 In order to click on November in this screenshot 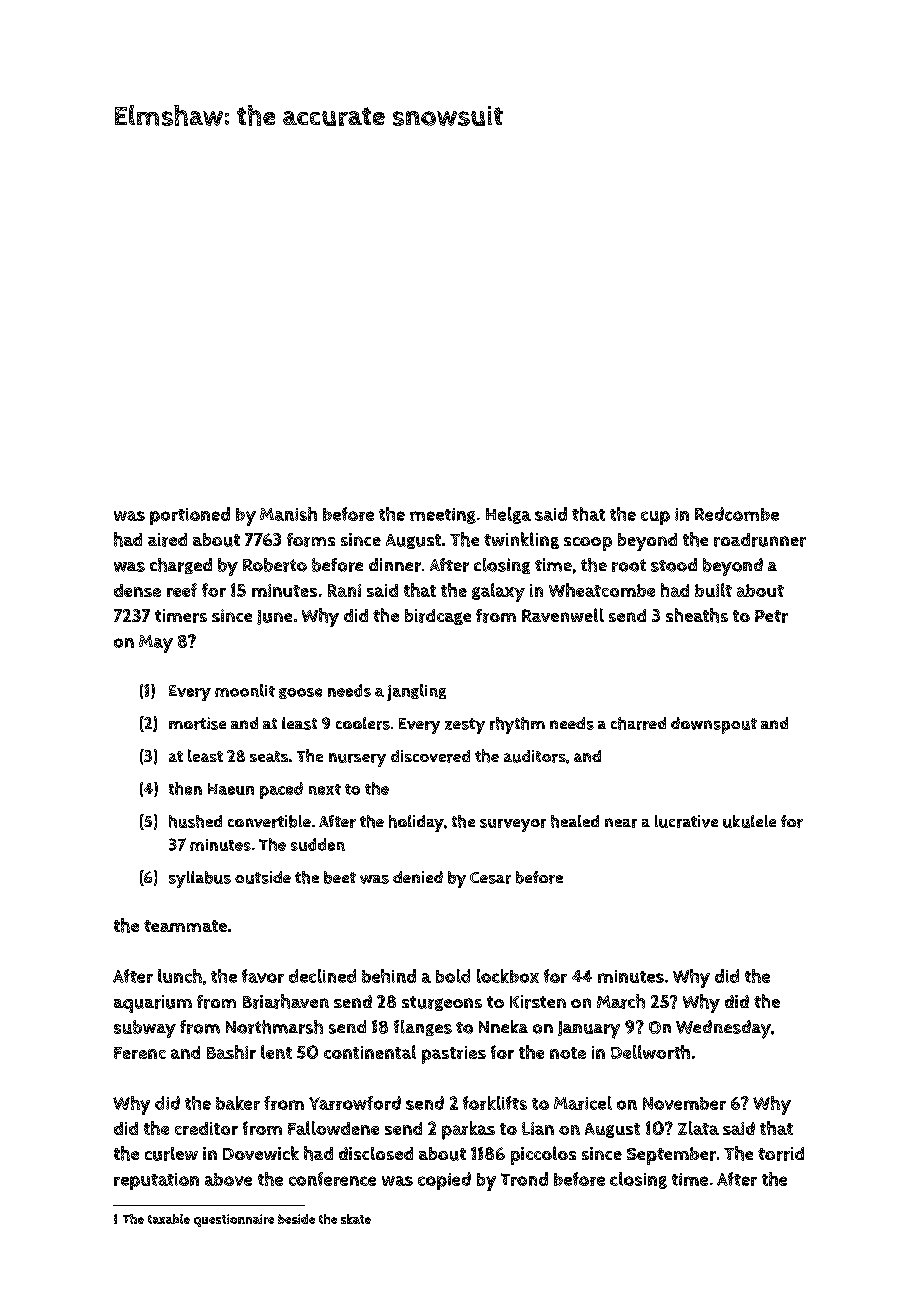, I will do `click(684, 1103)`.
